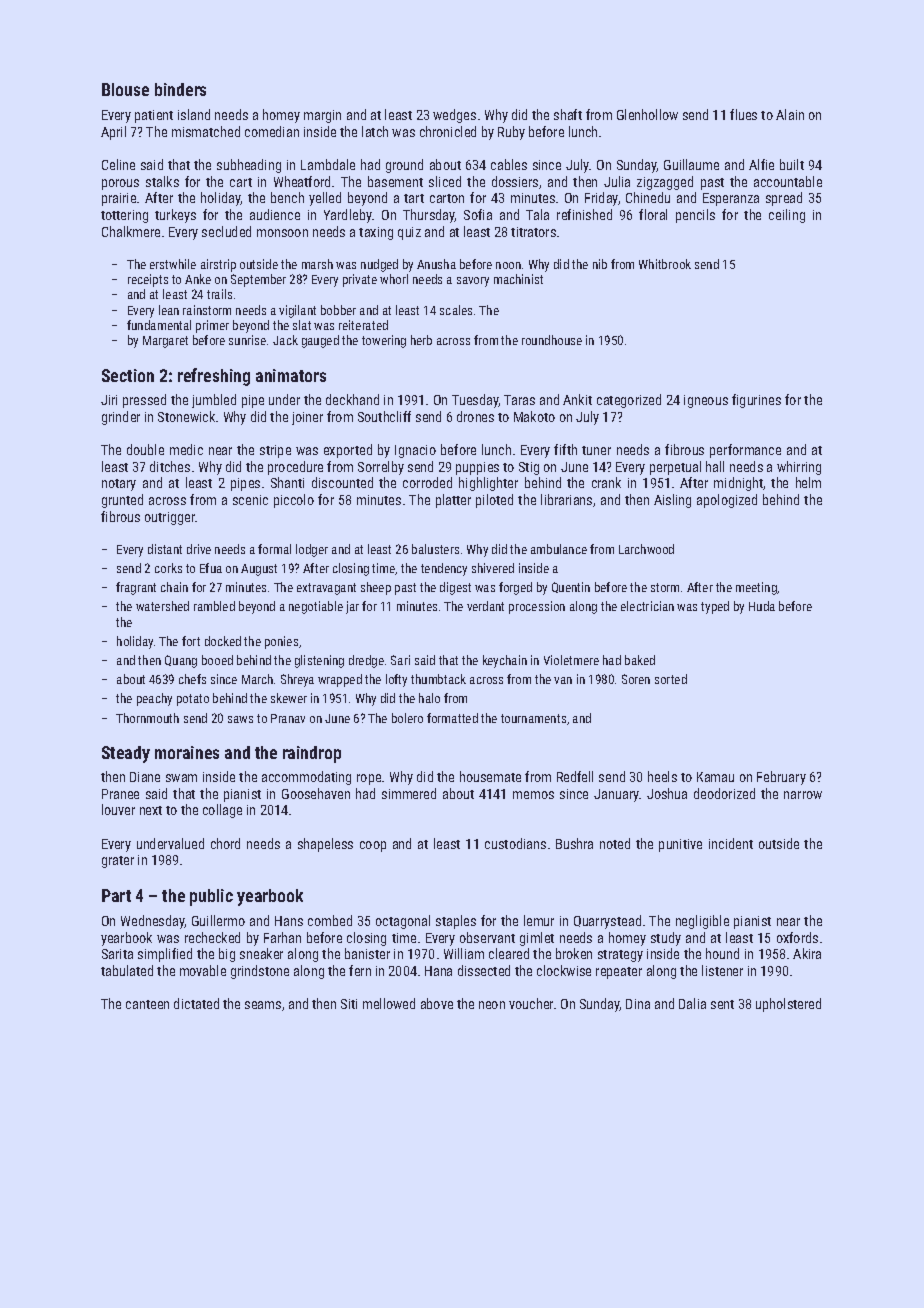 This screenshot has width=924, height=1308. Describe the element at coordinates (181, 778) in the screenshot. I see `swam` at that location.
